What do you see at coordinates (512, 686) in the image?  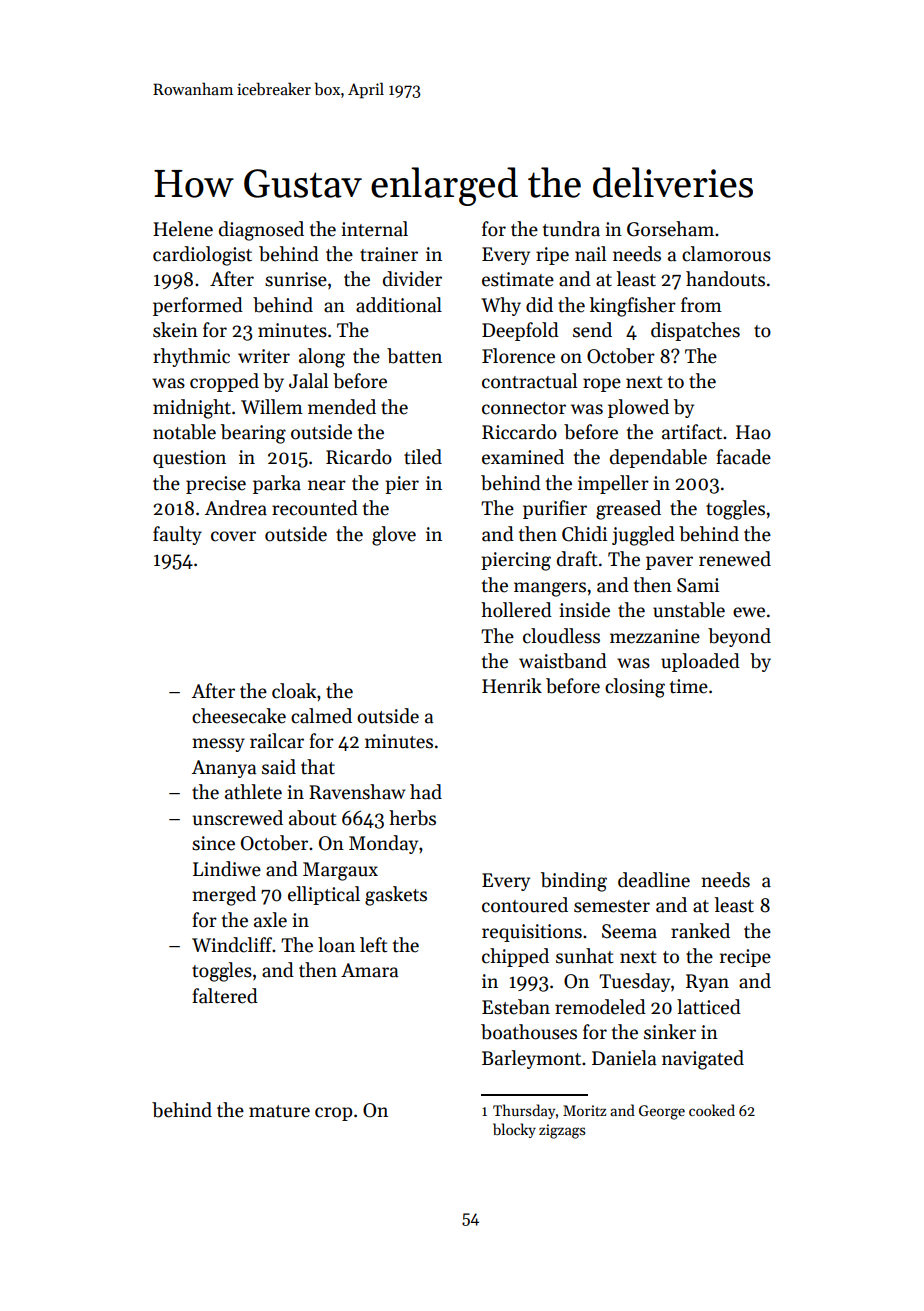 I see `Henrik` at bounding box center [512, 686].
